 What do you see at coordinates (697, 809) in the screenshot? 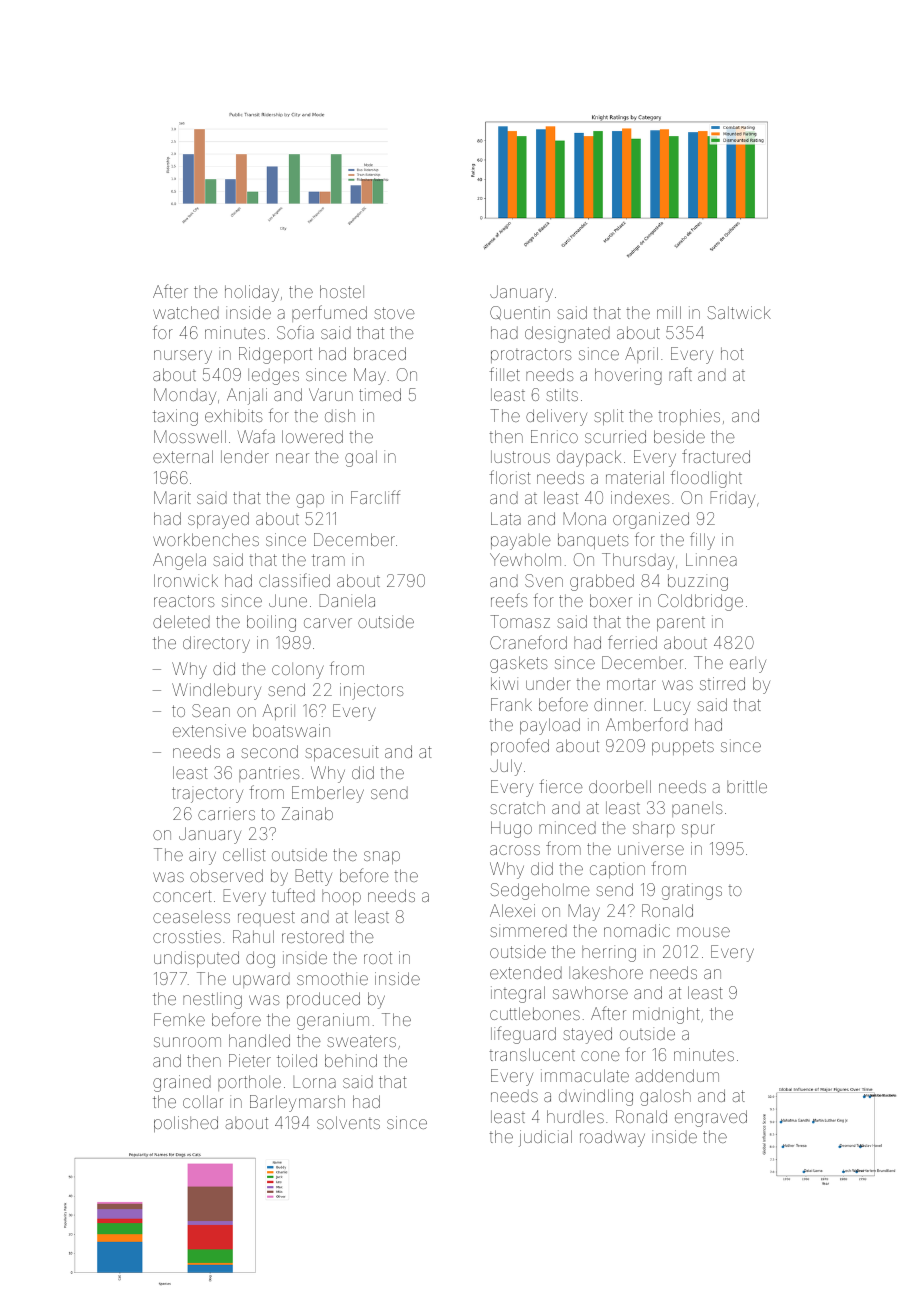
I see `panels` at bounding box center [697, 809].
